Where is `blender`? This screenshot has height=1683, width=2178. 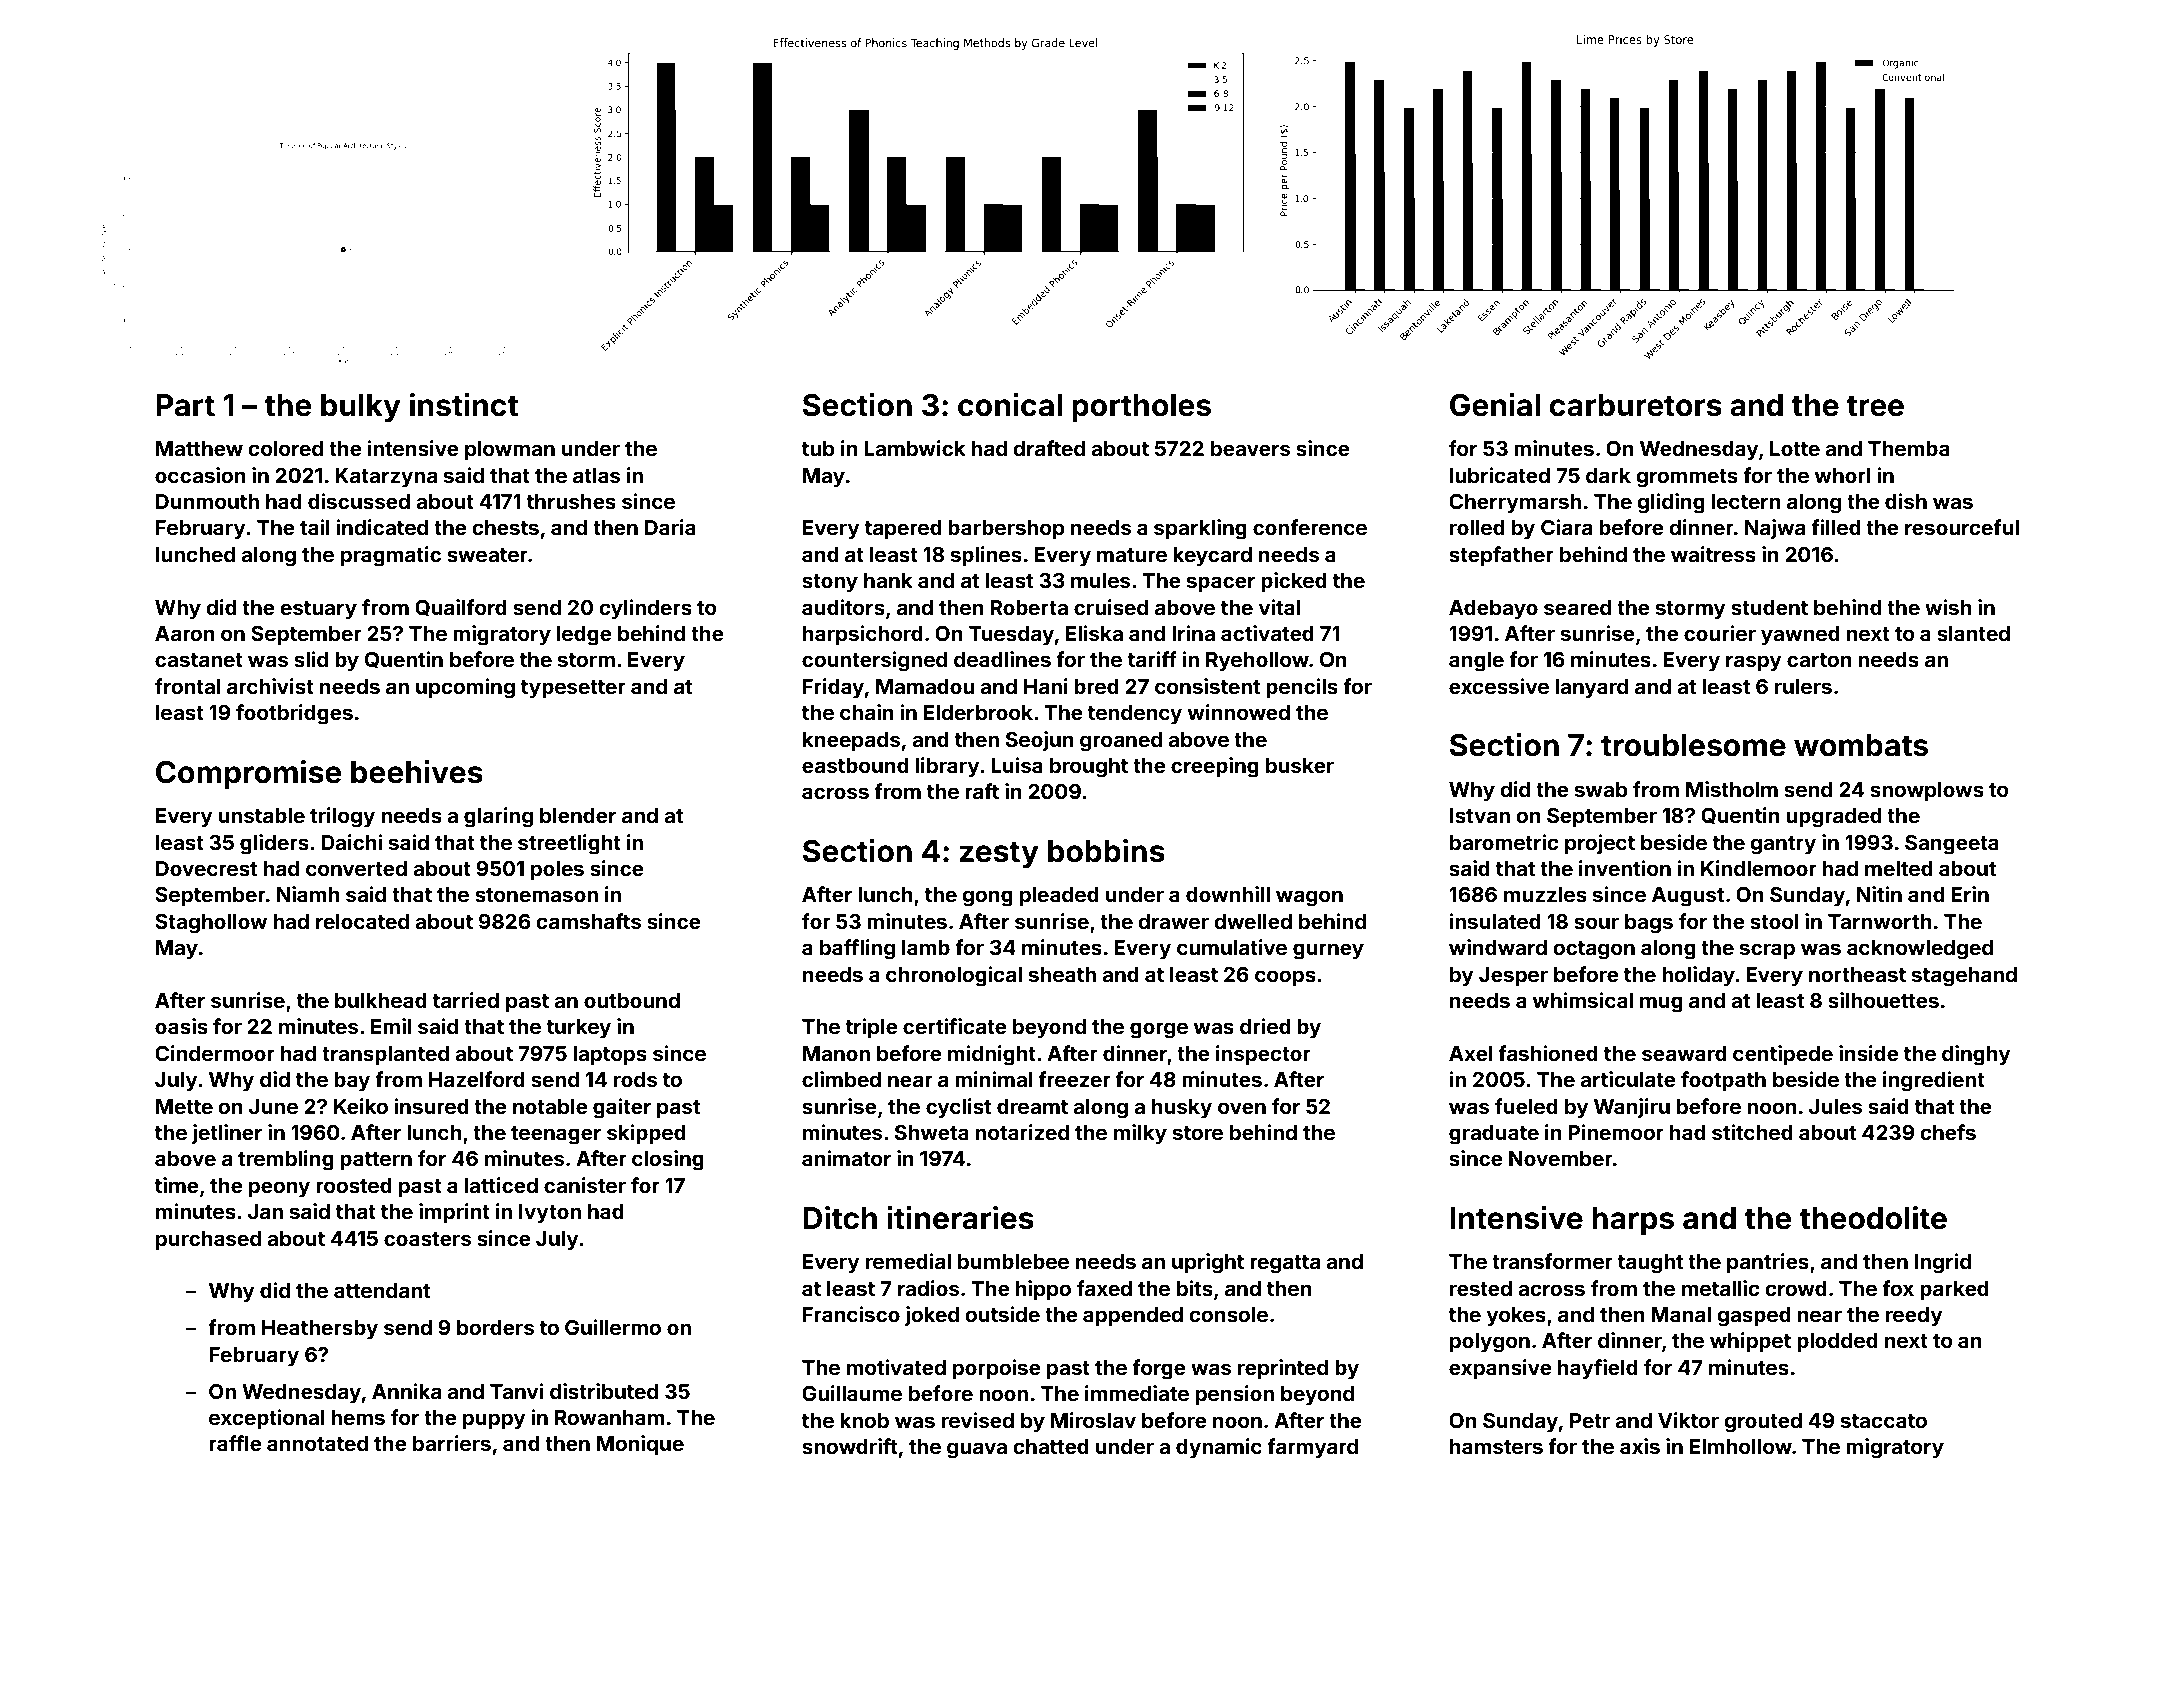 blender is located at coordinates (578, 815).
